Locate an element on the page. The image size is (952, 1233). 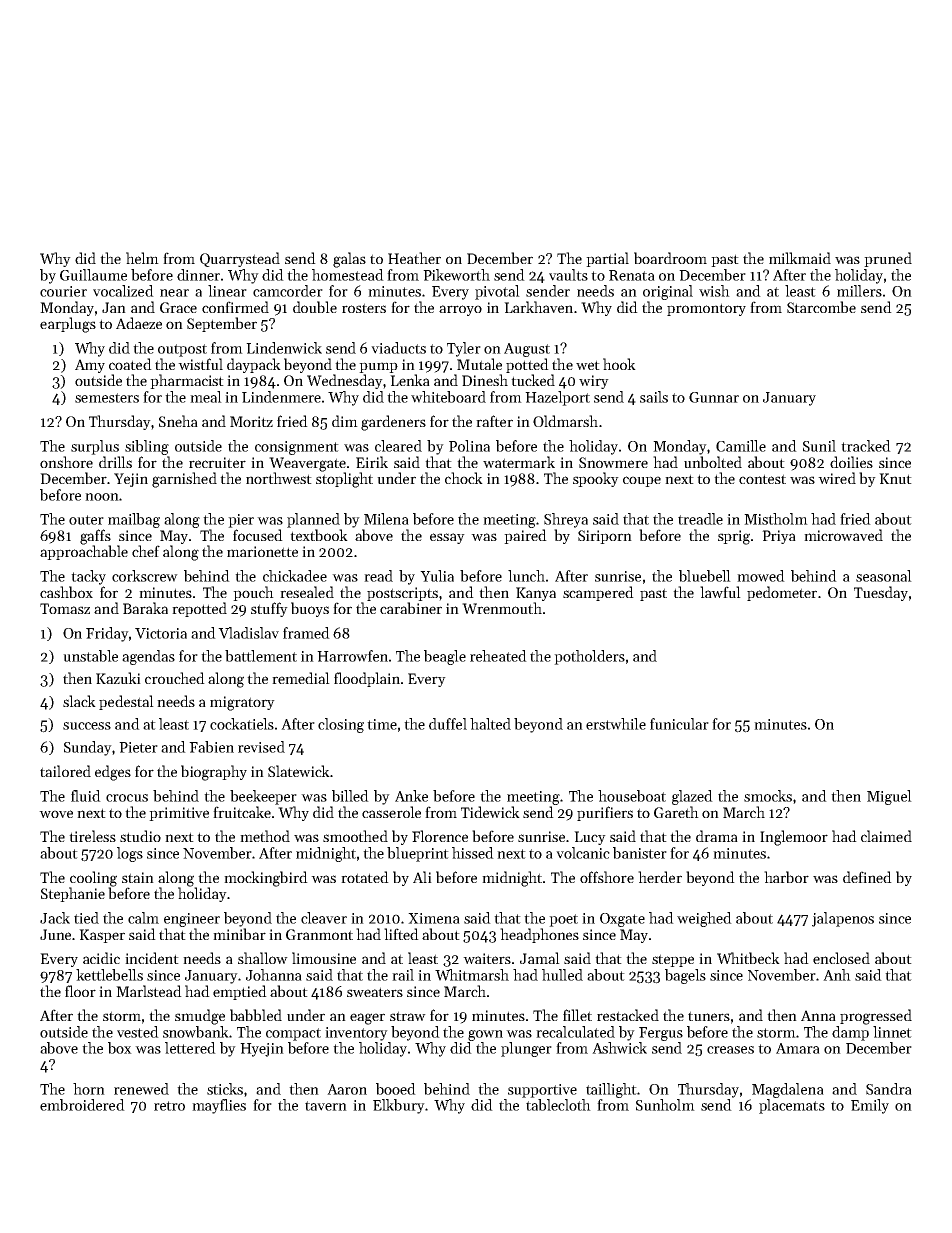
Tuesday is located at coordinates (881, 593).
